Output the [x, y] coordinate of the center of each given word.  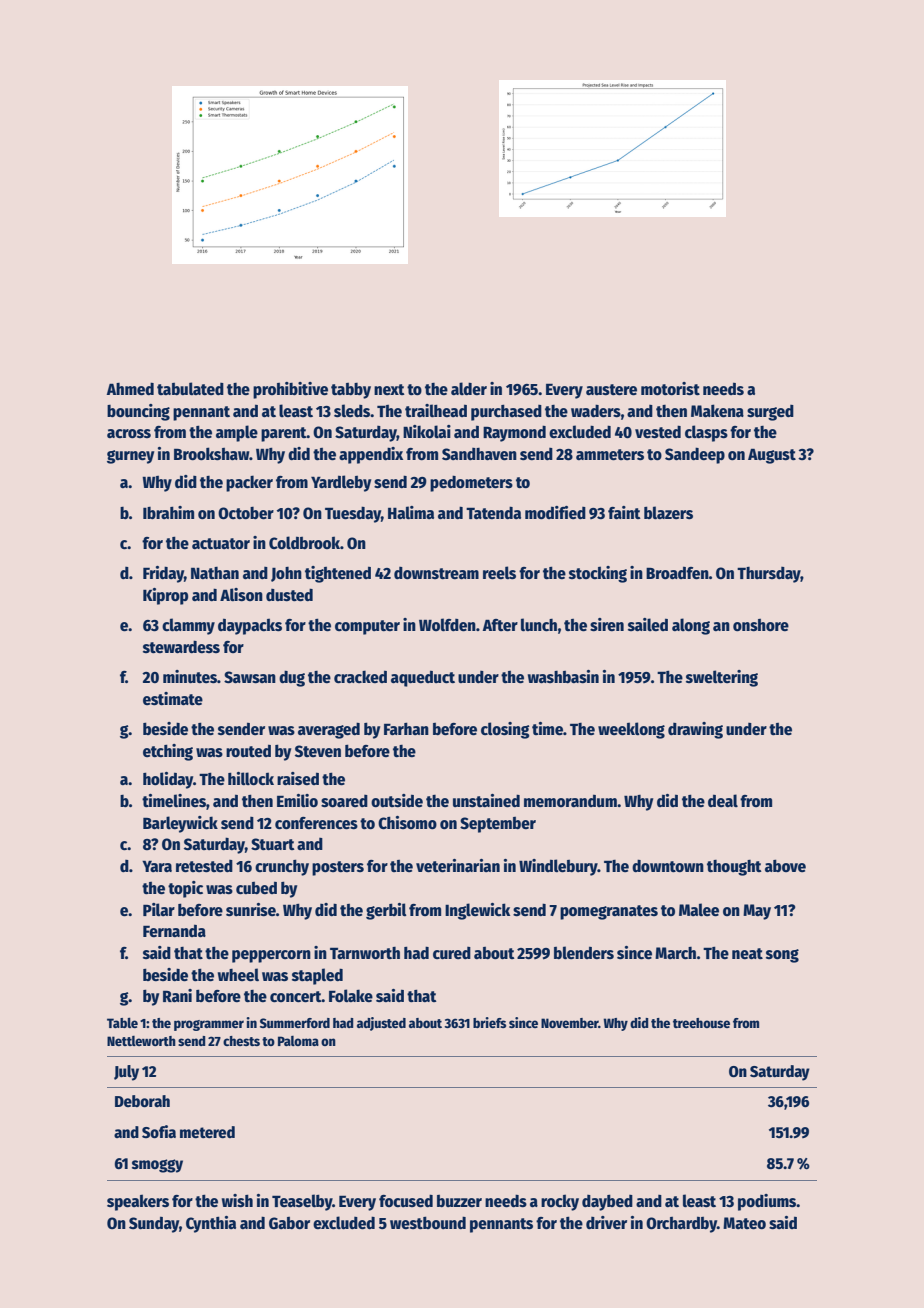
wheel [238, 975]
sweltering [722, 678]
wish [237, 1200]
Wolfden [447, 625]
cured [452, 953]
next [389, 389]
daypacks [250, 626]
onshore [761, 625]
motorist [670, 388]
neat [747, 953]
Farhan [406, 728]
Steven [318, 751]
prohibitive [290, 390]
